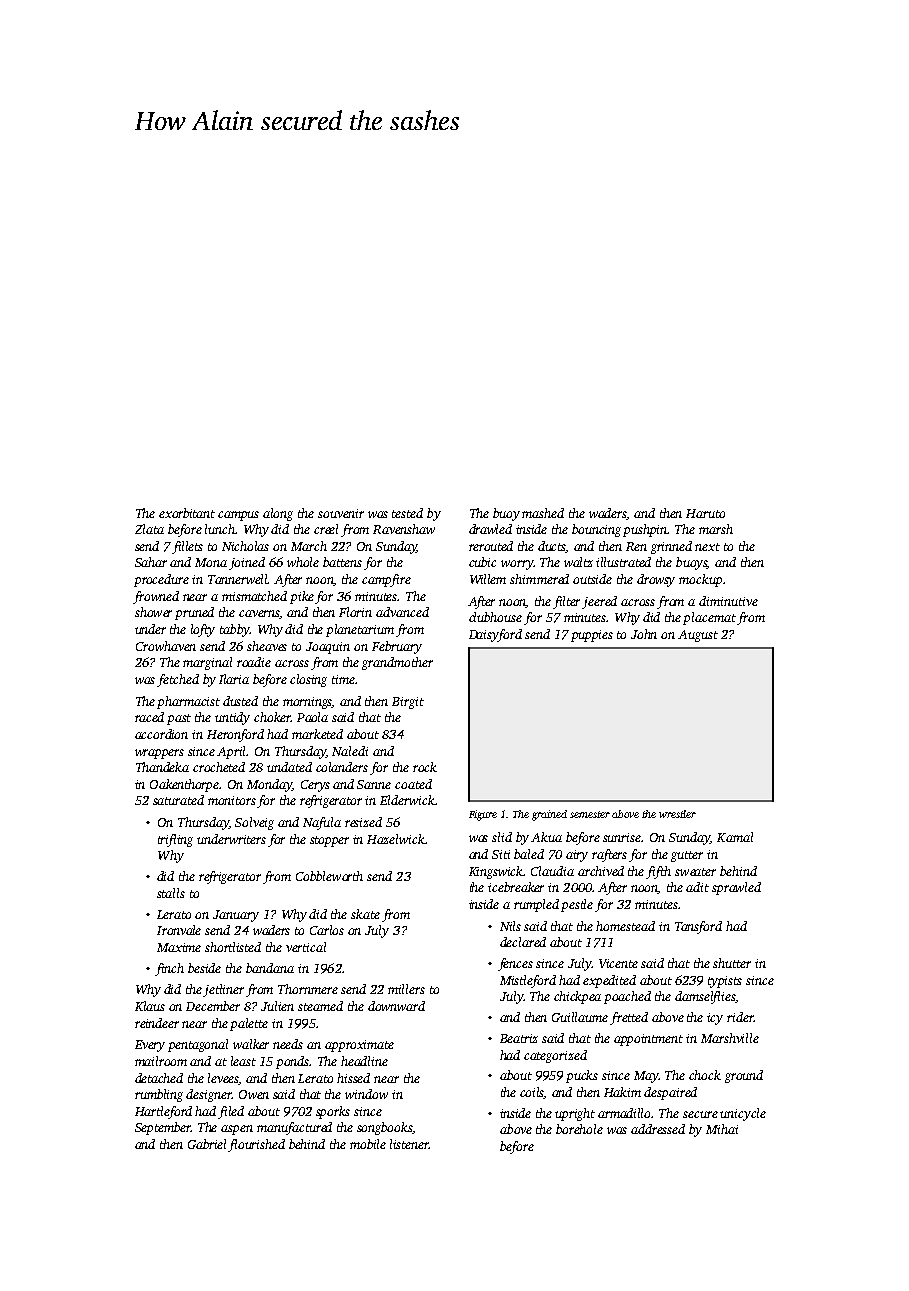 The image size is (909, 1291). Describe the element at coordinates (256, 1145) in the screenshot. I see `flourished` at that location.
